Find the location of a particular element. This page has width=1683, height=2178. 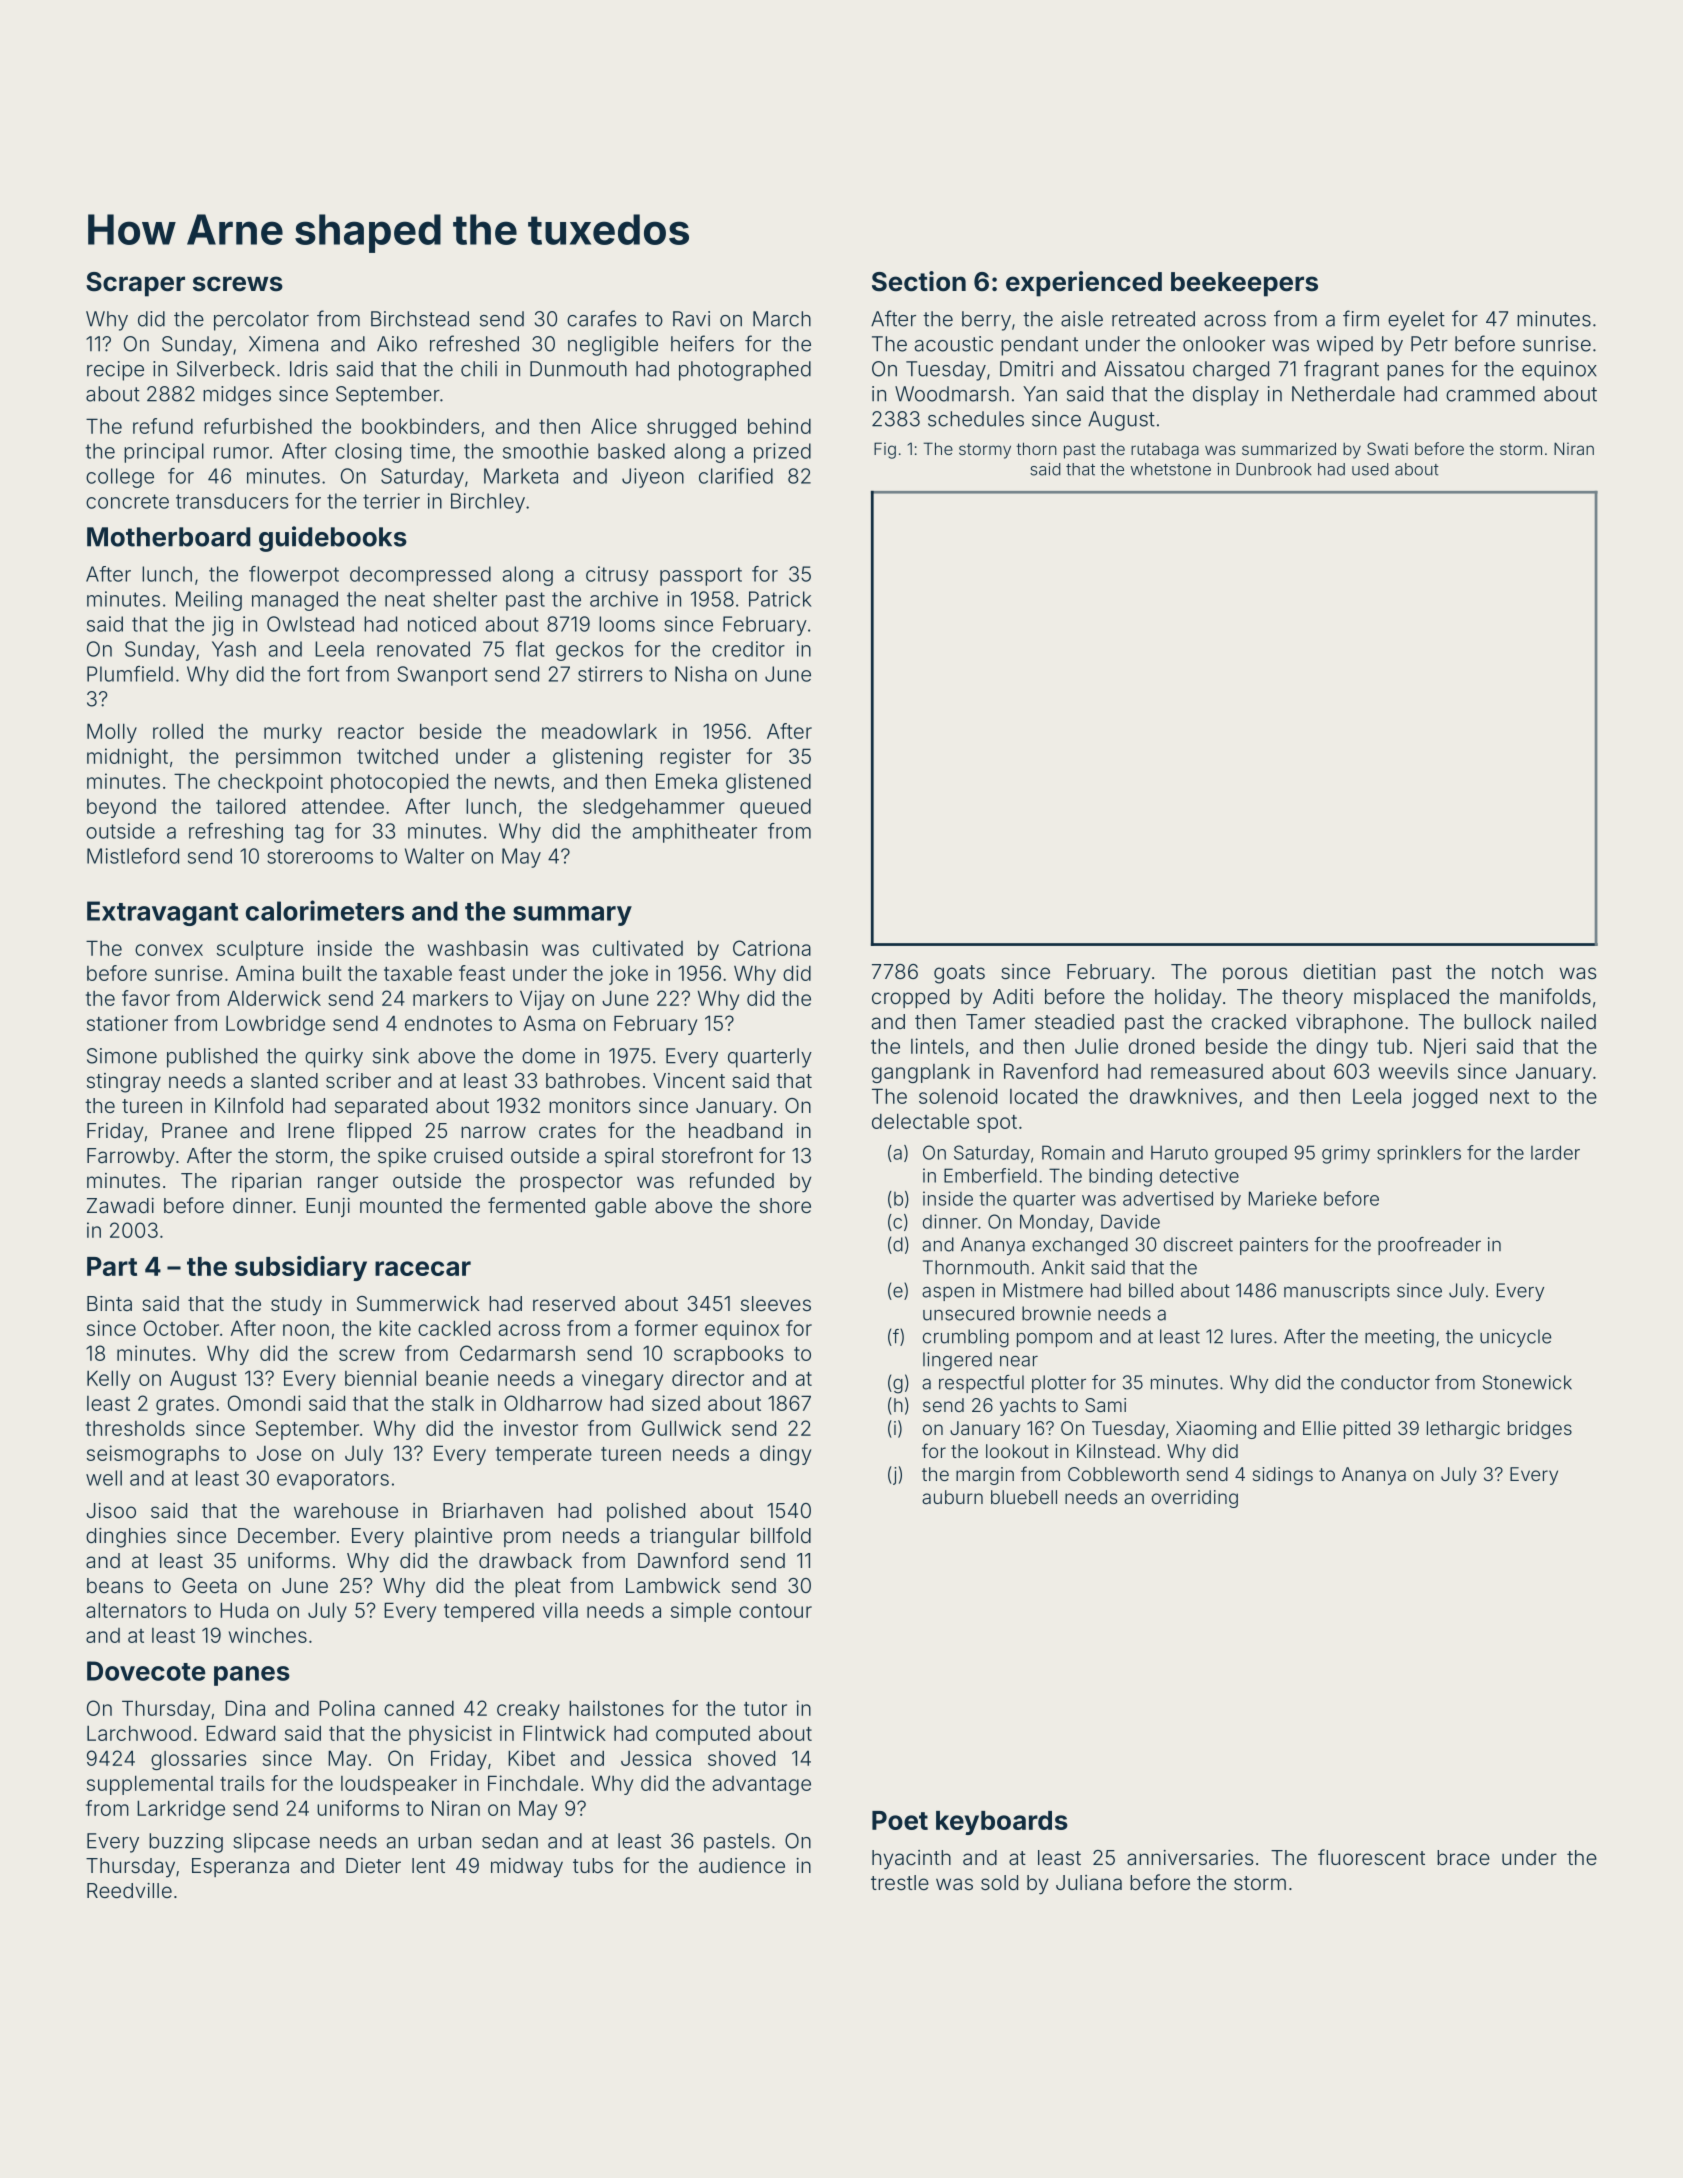

Larkridge is located at coordinates (181, 1810).
